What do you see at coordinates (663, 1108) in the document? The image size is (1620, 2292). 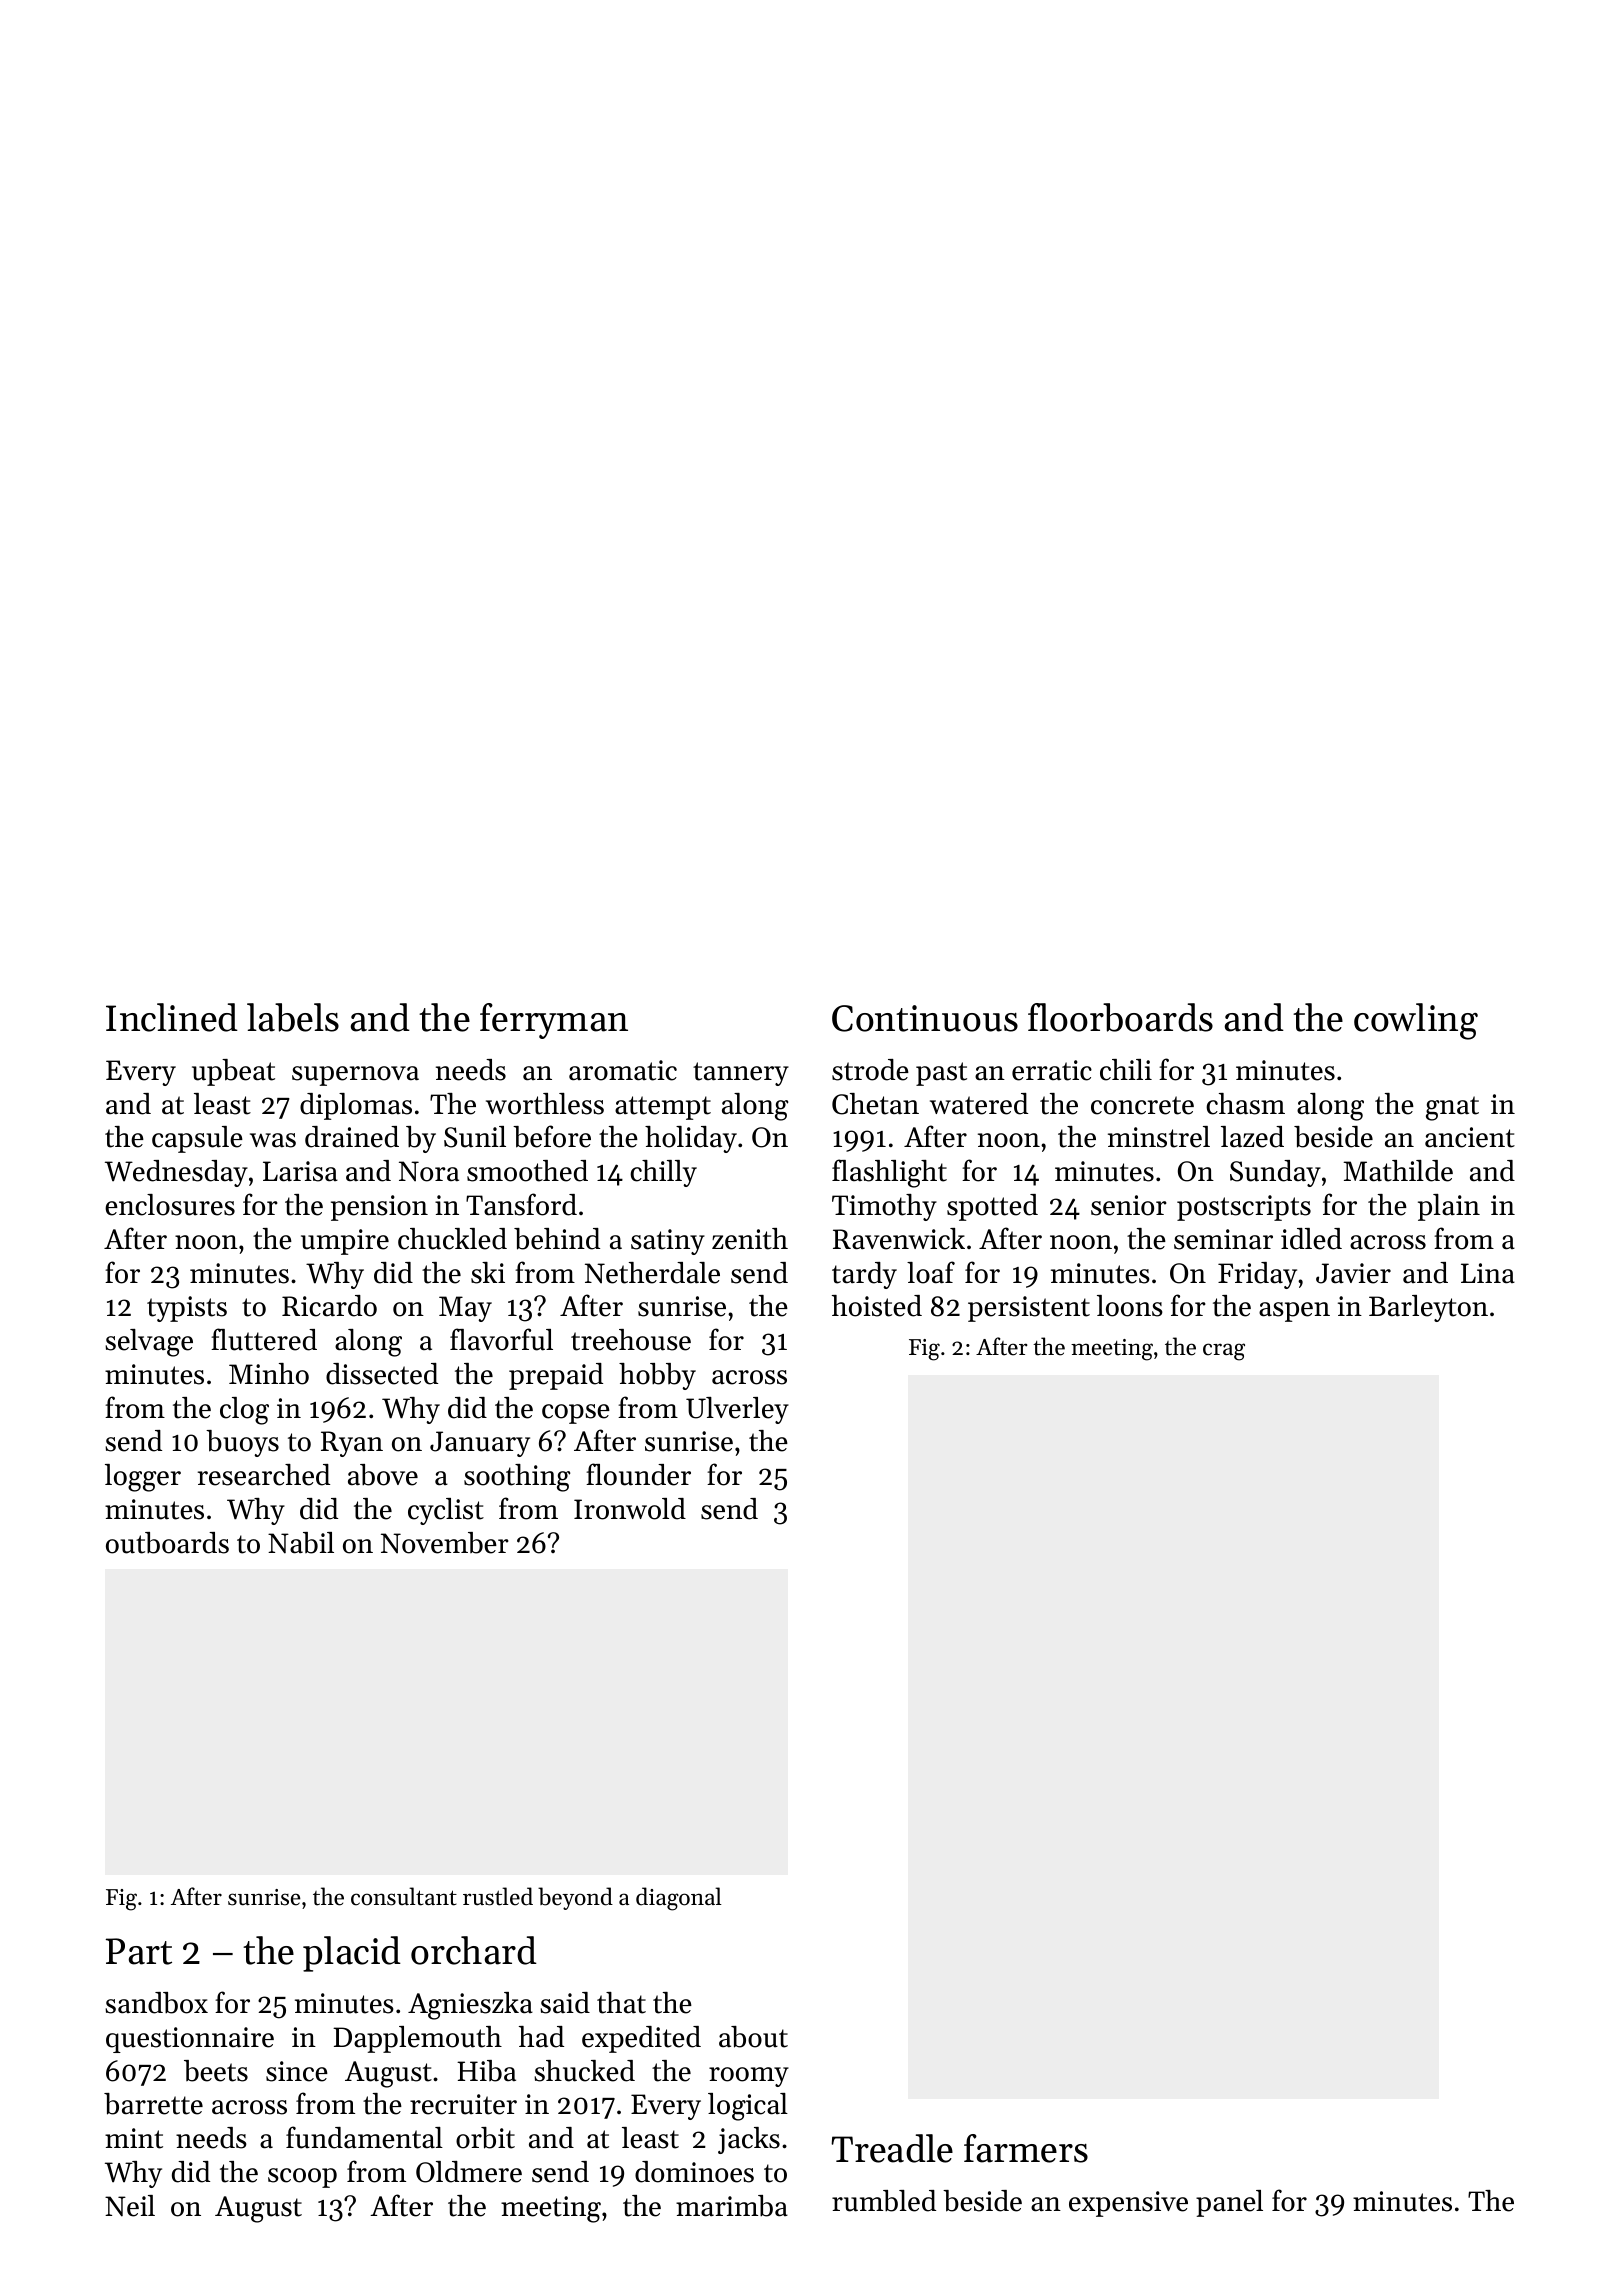 I see `attempt` at bounding box center [663, 1108].
